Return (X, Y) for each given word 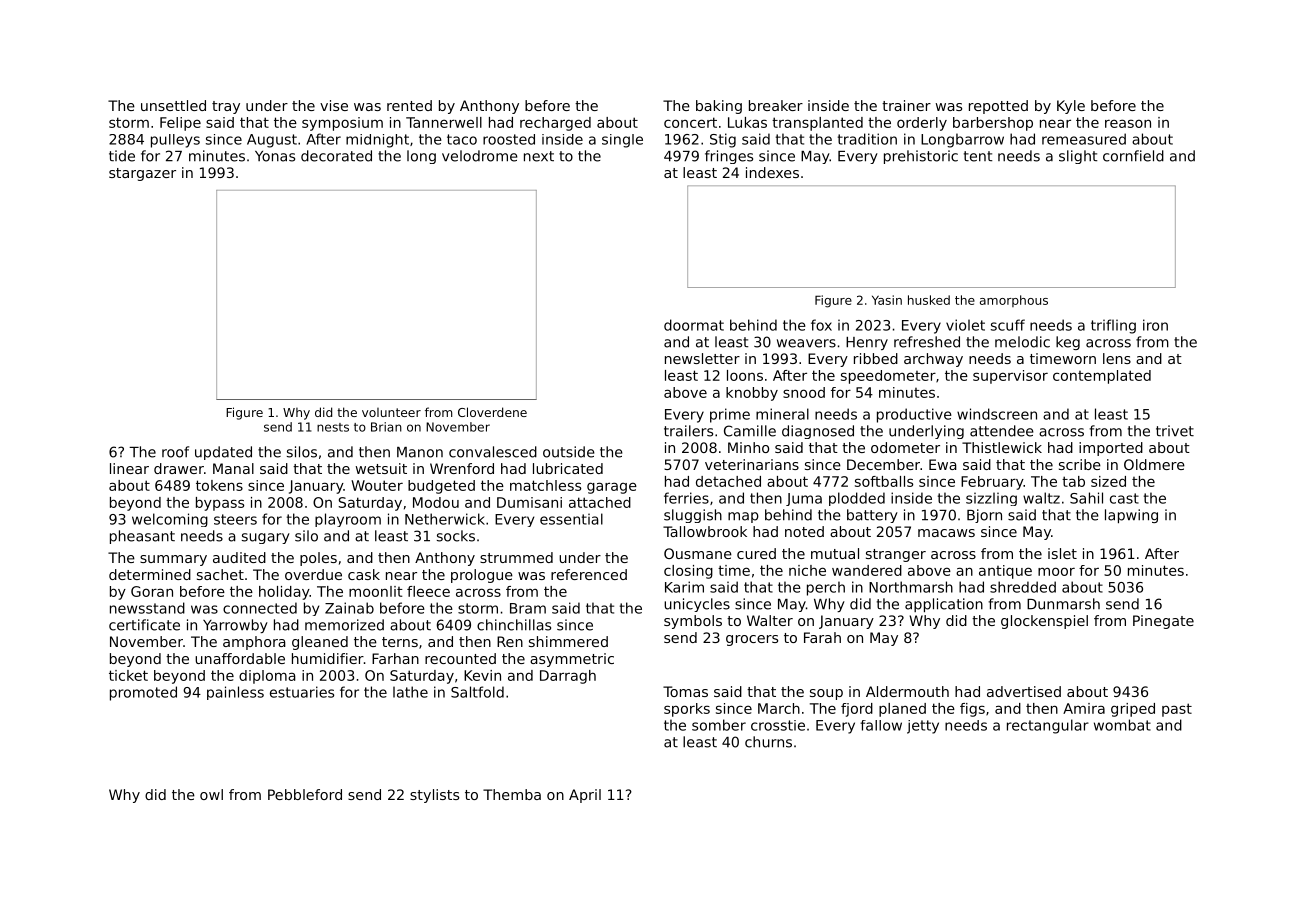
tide (122, 156)
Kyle (1071, 107)
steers (235, 519)
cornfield (1133, 156)
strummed (516, 557)
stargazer (142, 174)
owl (211, 794)
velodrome (480, 156)
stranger (896, 555)
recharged (555, 124)
